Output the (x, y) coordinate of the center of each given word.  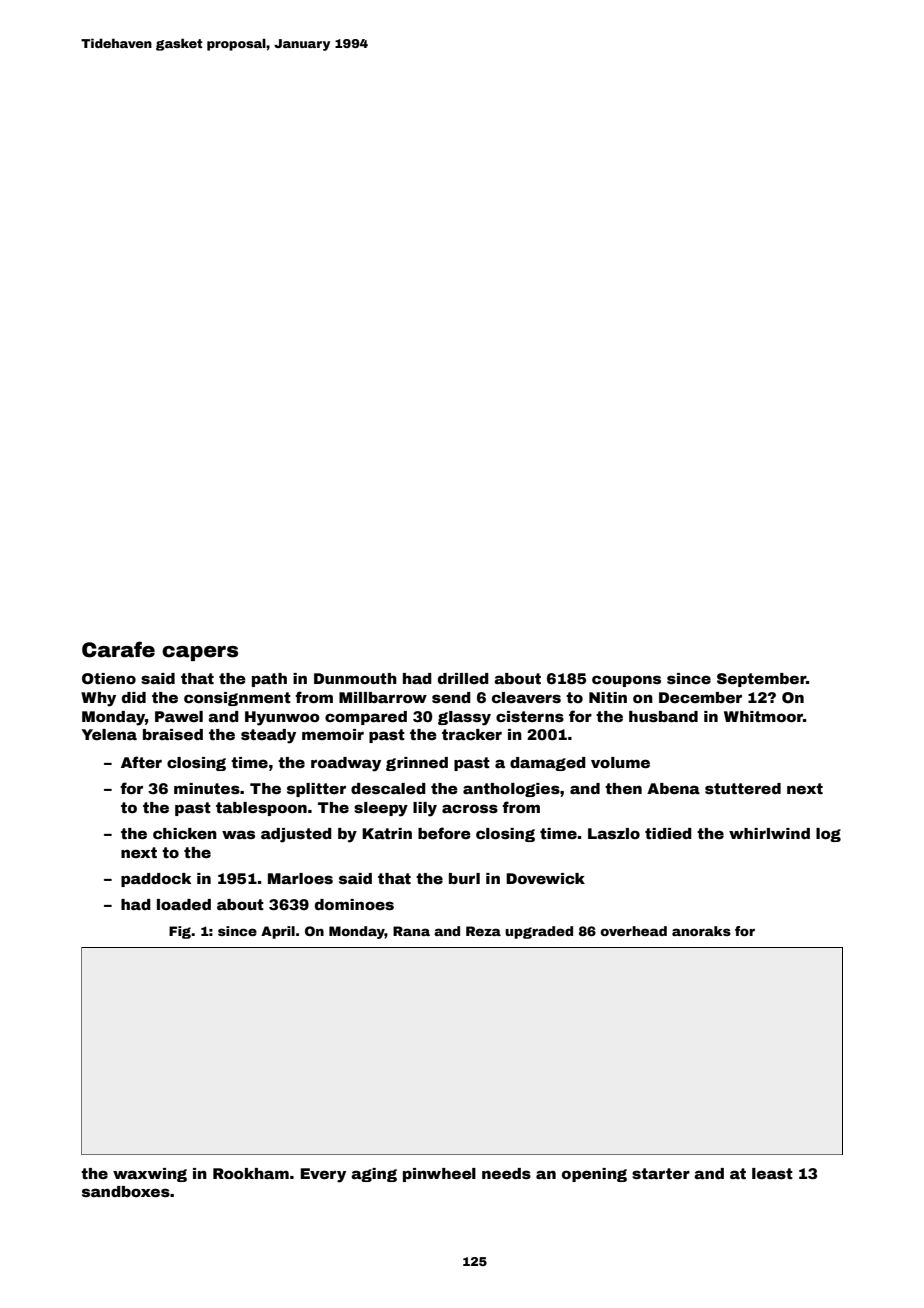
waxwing (150, 1175)
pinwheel (439, 1175)
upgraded (539, 932)
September (761, 680)
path (269, 680)
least (772, 1173)
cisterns (530, 716)
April (278, 932)
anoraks (701, 931)
